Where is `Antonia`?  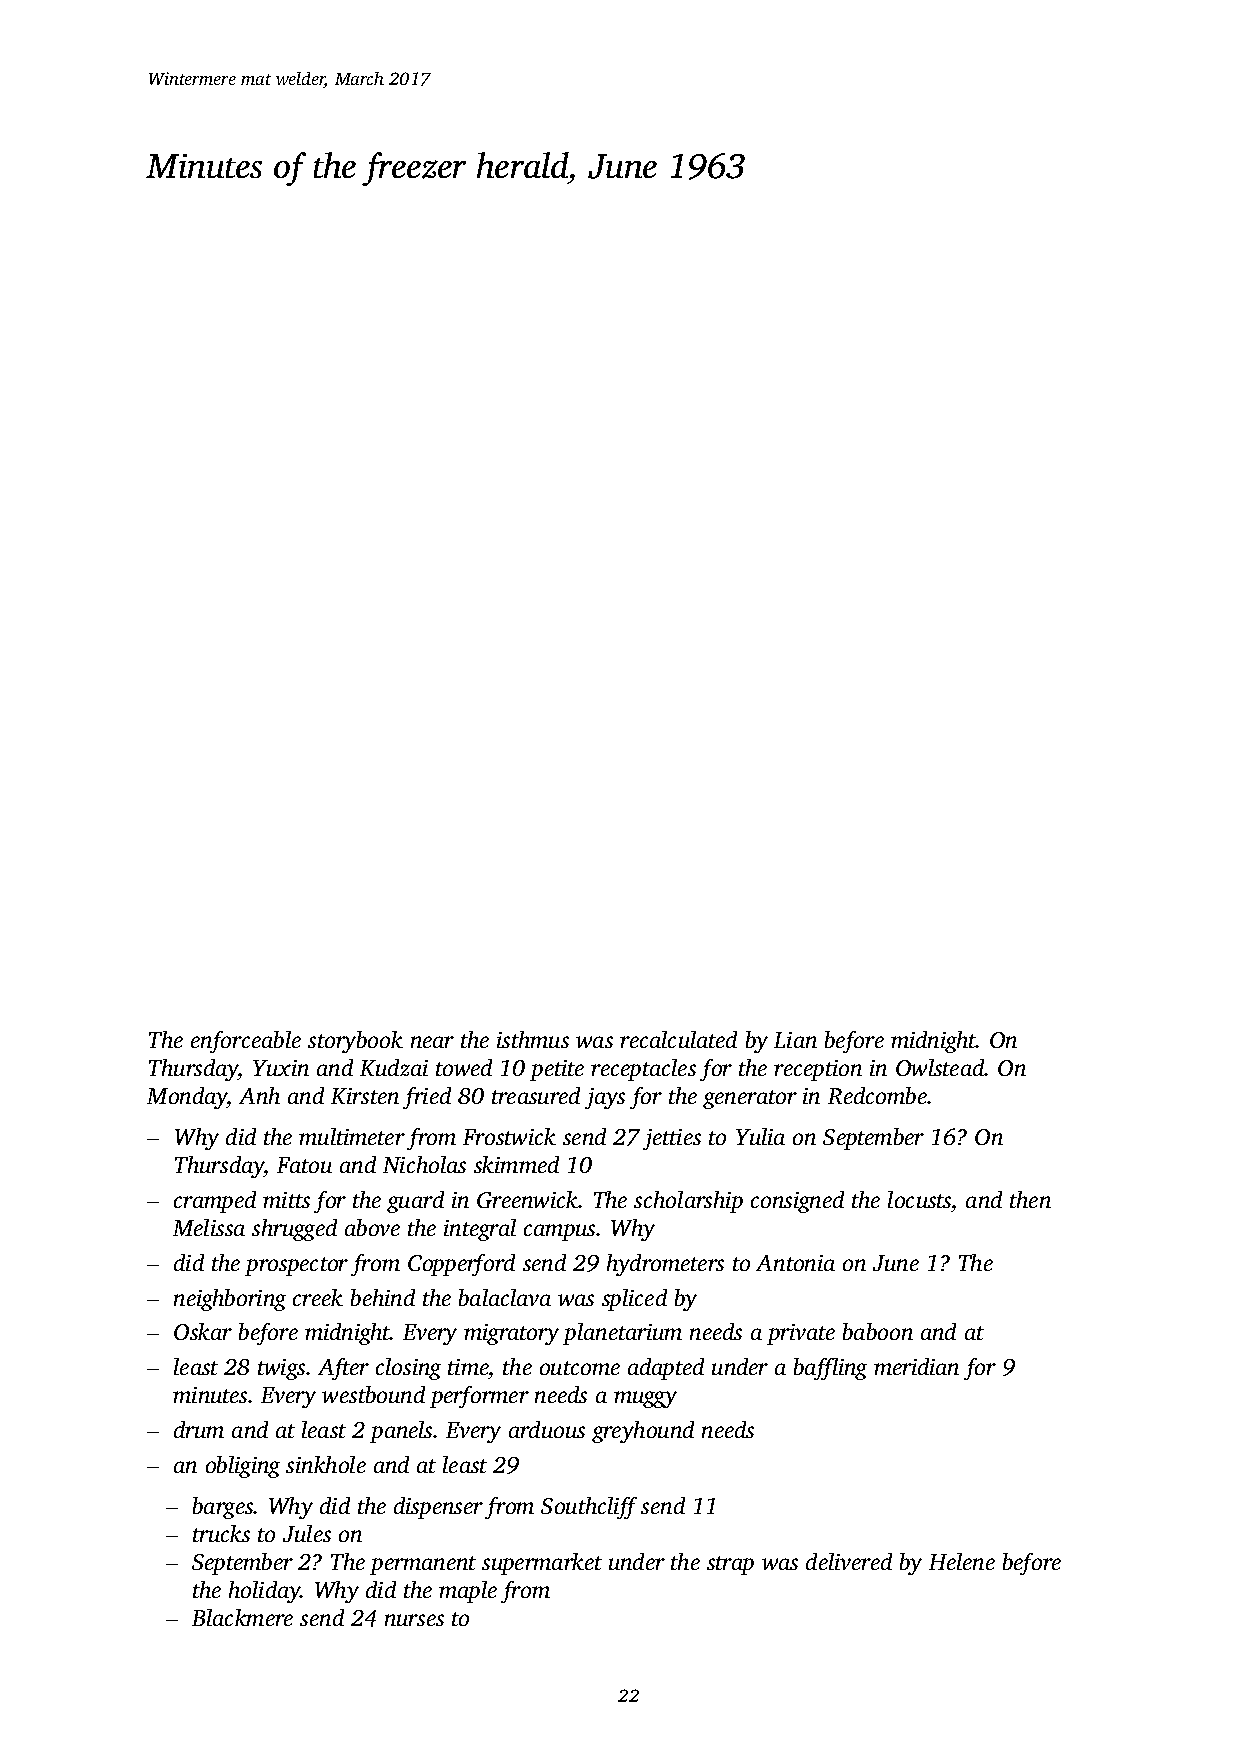
Antonia is located at coordinates (795, 1263).
